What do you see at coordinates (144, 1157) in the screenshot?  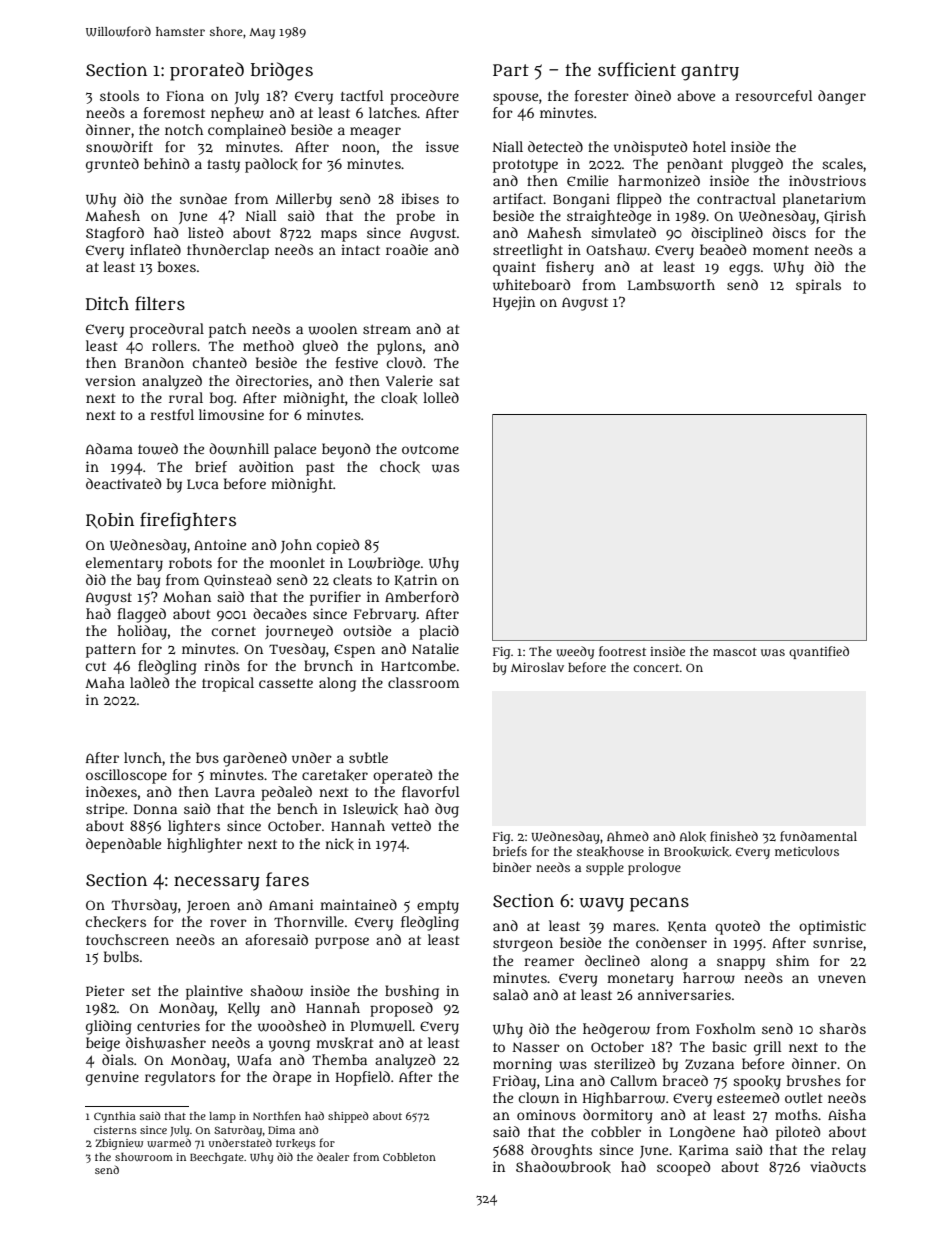 I see `showroom` at bounding box center [144, 1157].
